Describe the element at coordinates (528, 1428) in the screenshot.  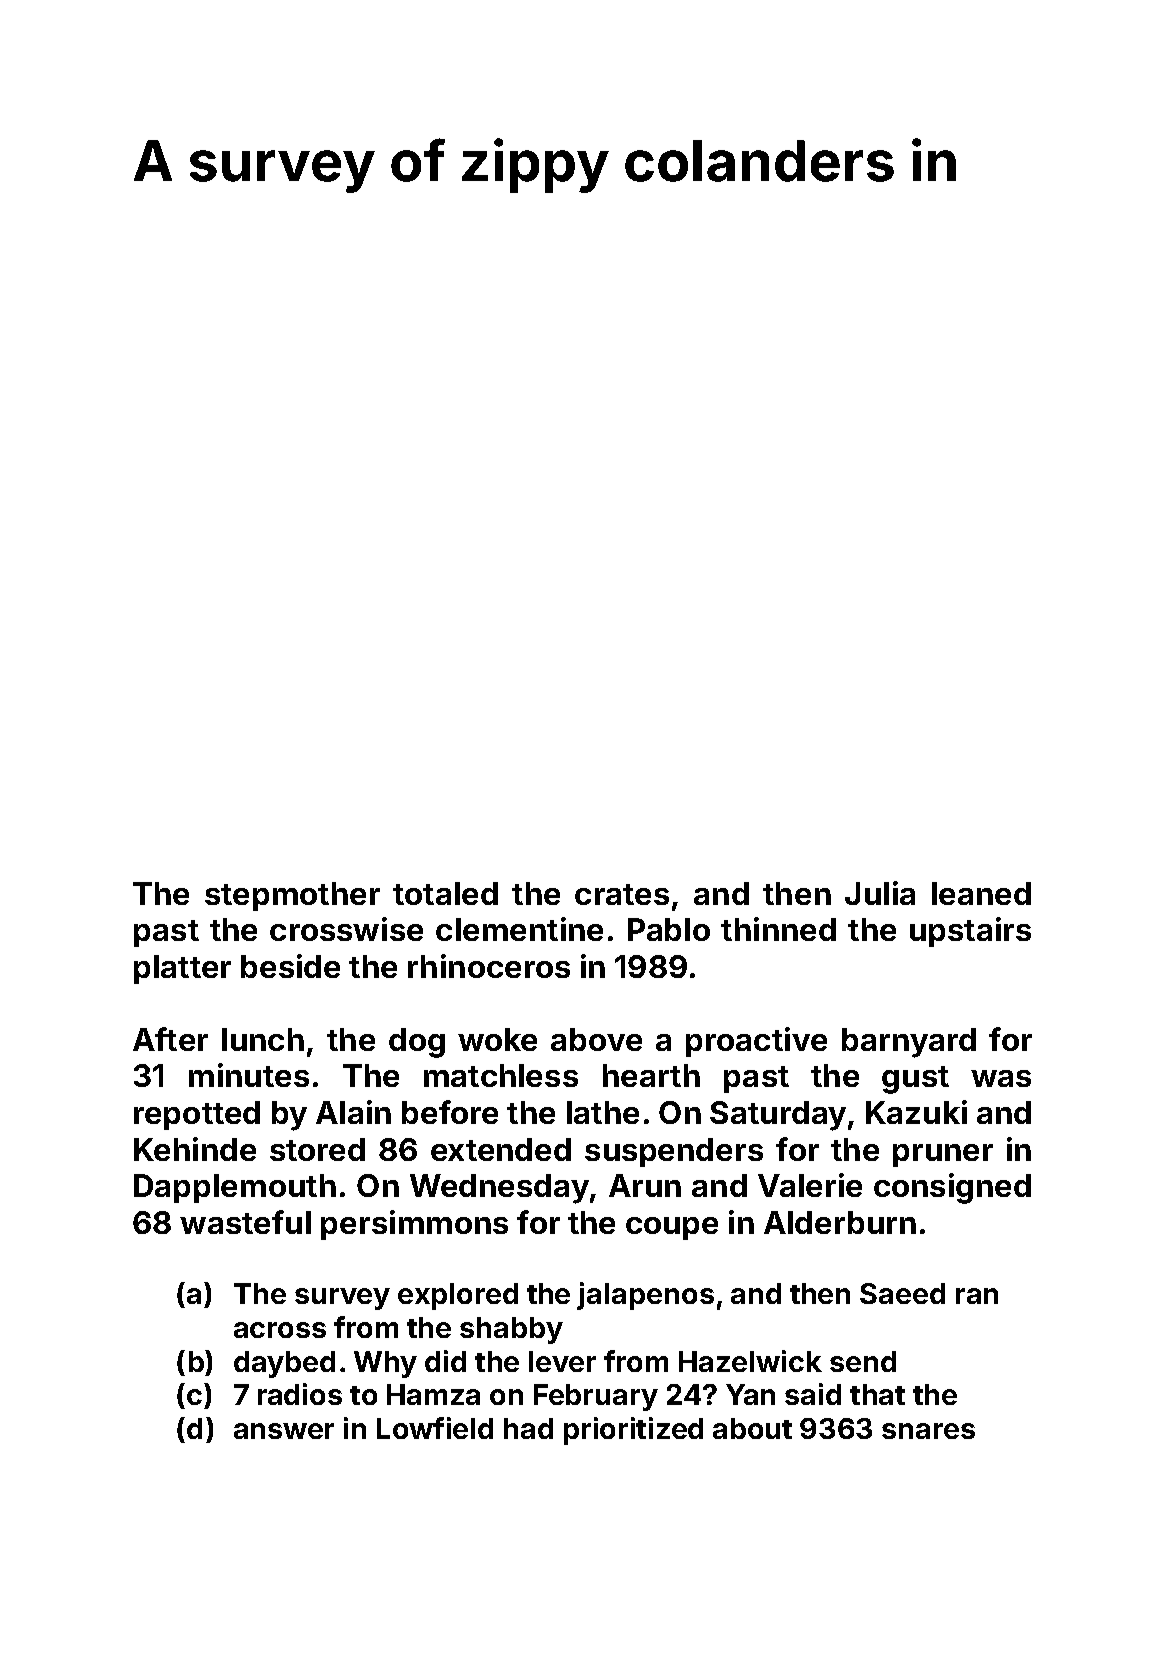
I see `had` at that location.
